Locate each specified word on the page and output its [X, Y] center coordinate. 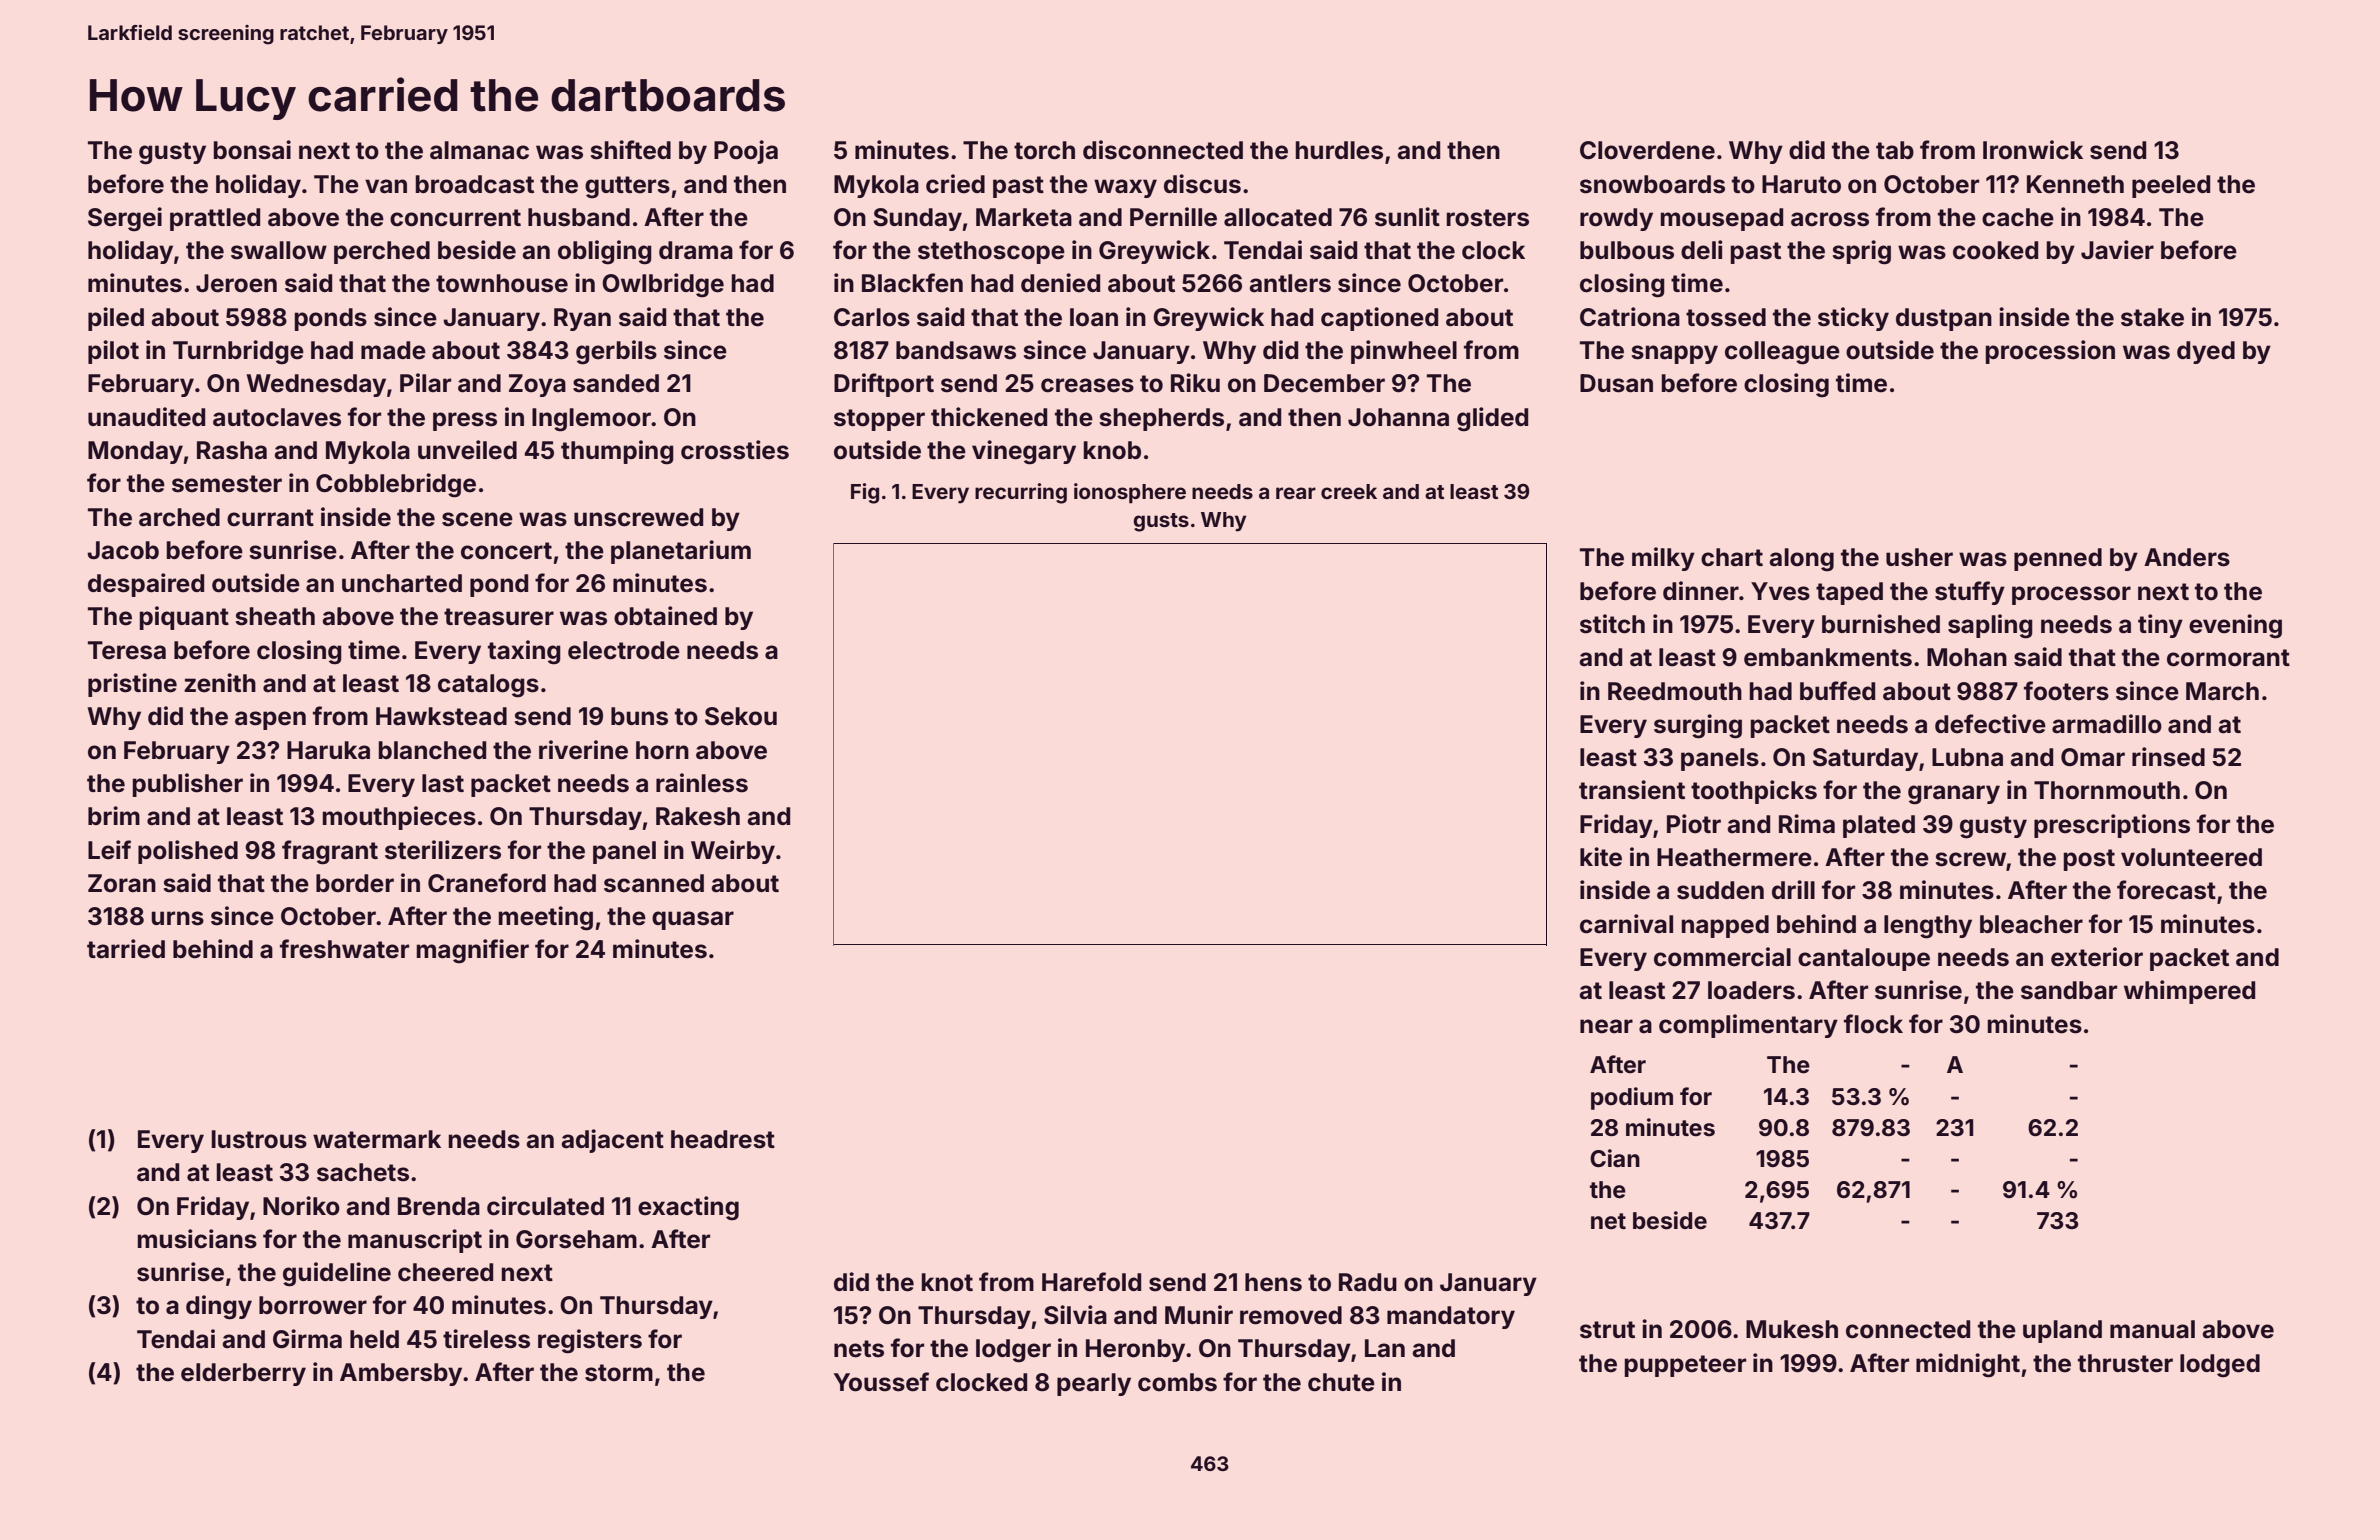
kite [1601, 857]
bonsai [252, 150]
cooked [1995, 250]
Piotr [1694, 824]
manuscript [415, 1241]
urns [177, 918]
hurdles [1339, 150]
